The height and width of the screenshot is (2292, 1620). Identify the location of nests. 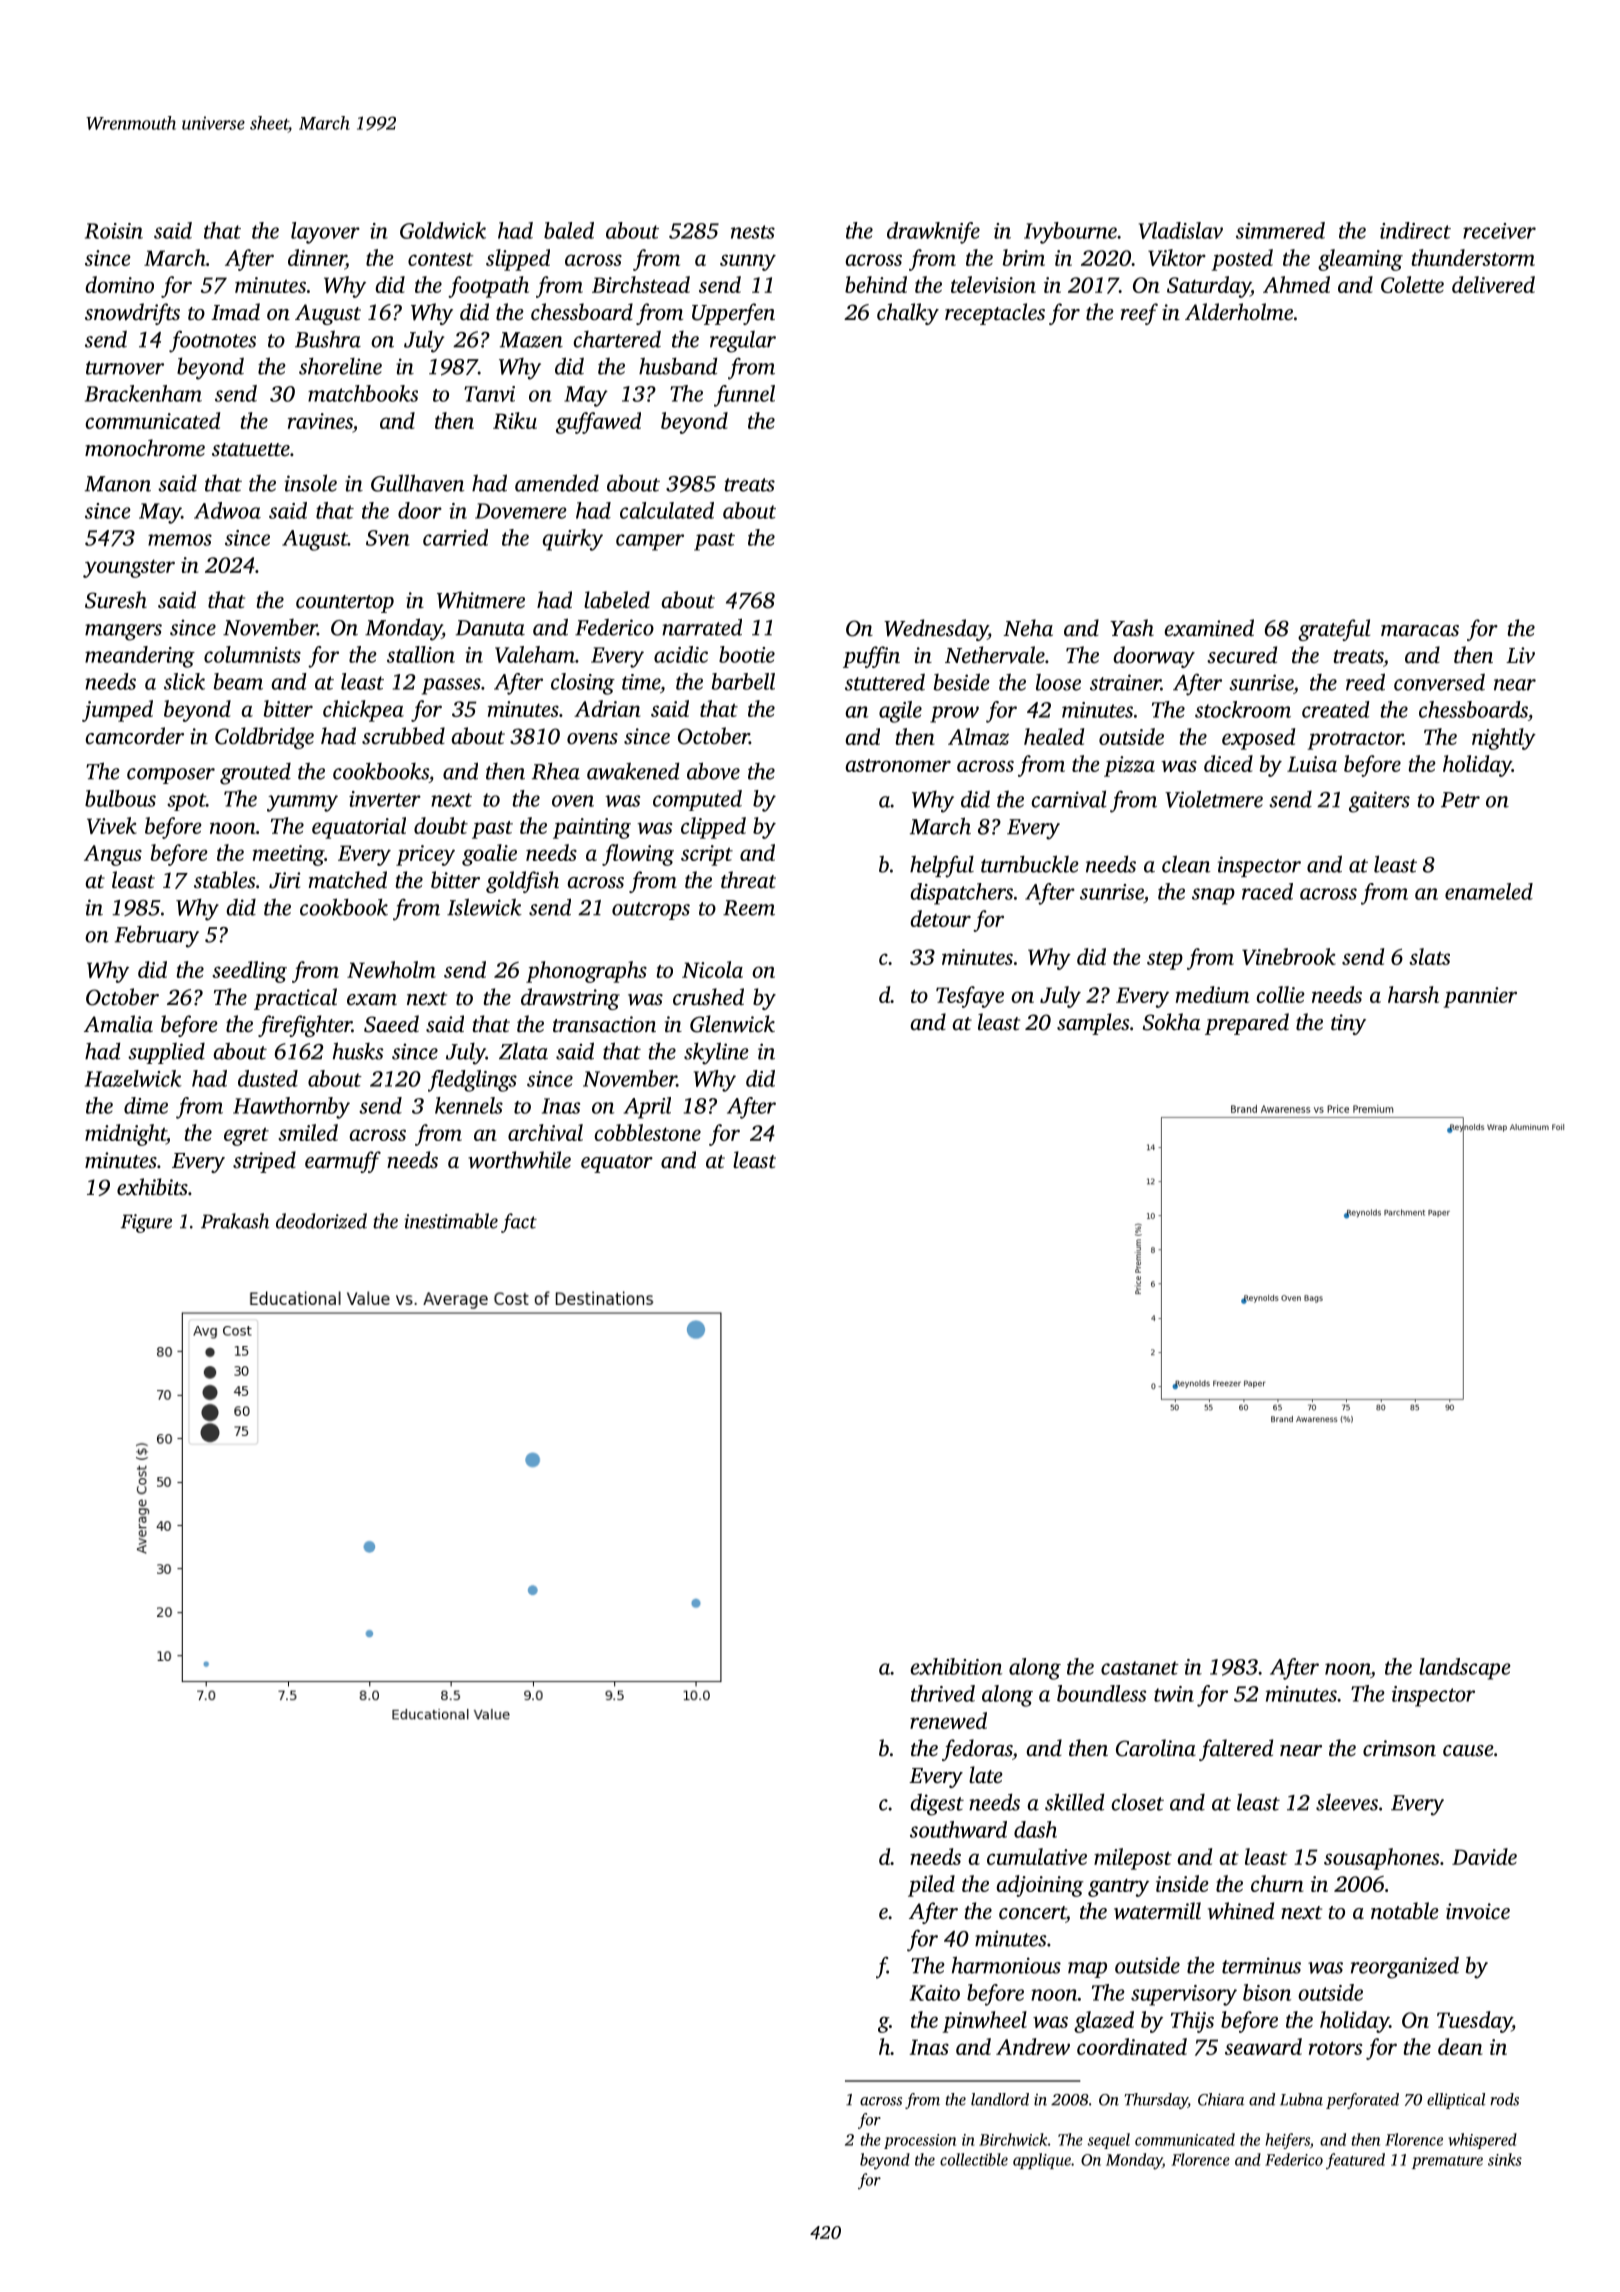
(753, 232).
